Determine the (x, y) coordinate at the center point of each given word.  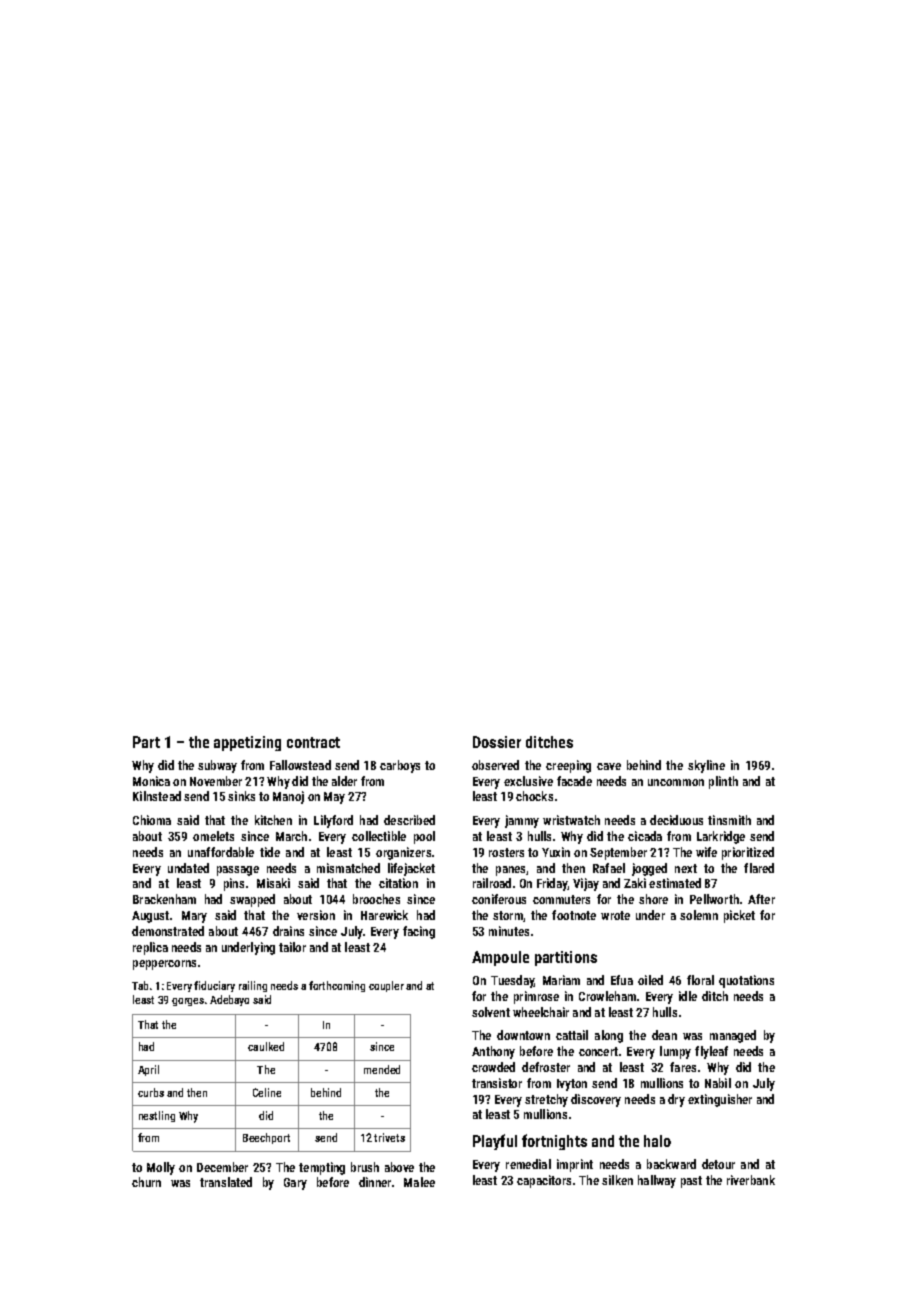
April (148, 1070)
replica (150, 948)
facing (419, 932)
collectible (379, 836)
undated (188, 868)
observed (495, 765)
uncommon (676, 782)
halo (657, 1141)
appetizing (247, 743)
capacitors (544, 1181)
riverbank (751, 1180)
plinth (723, 782)
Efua (622, 980)
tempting (322, 1168)
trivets (389, 1137)
